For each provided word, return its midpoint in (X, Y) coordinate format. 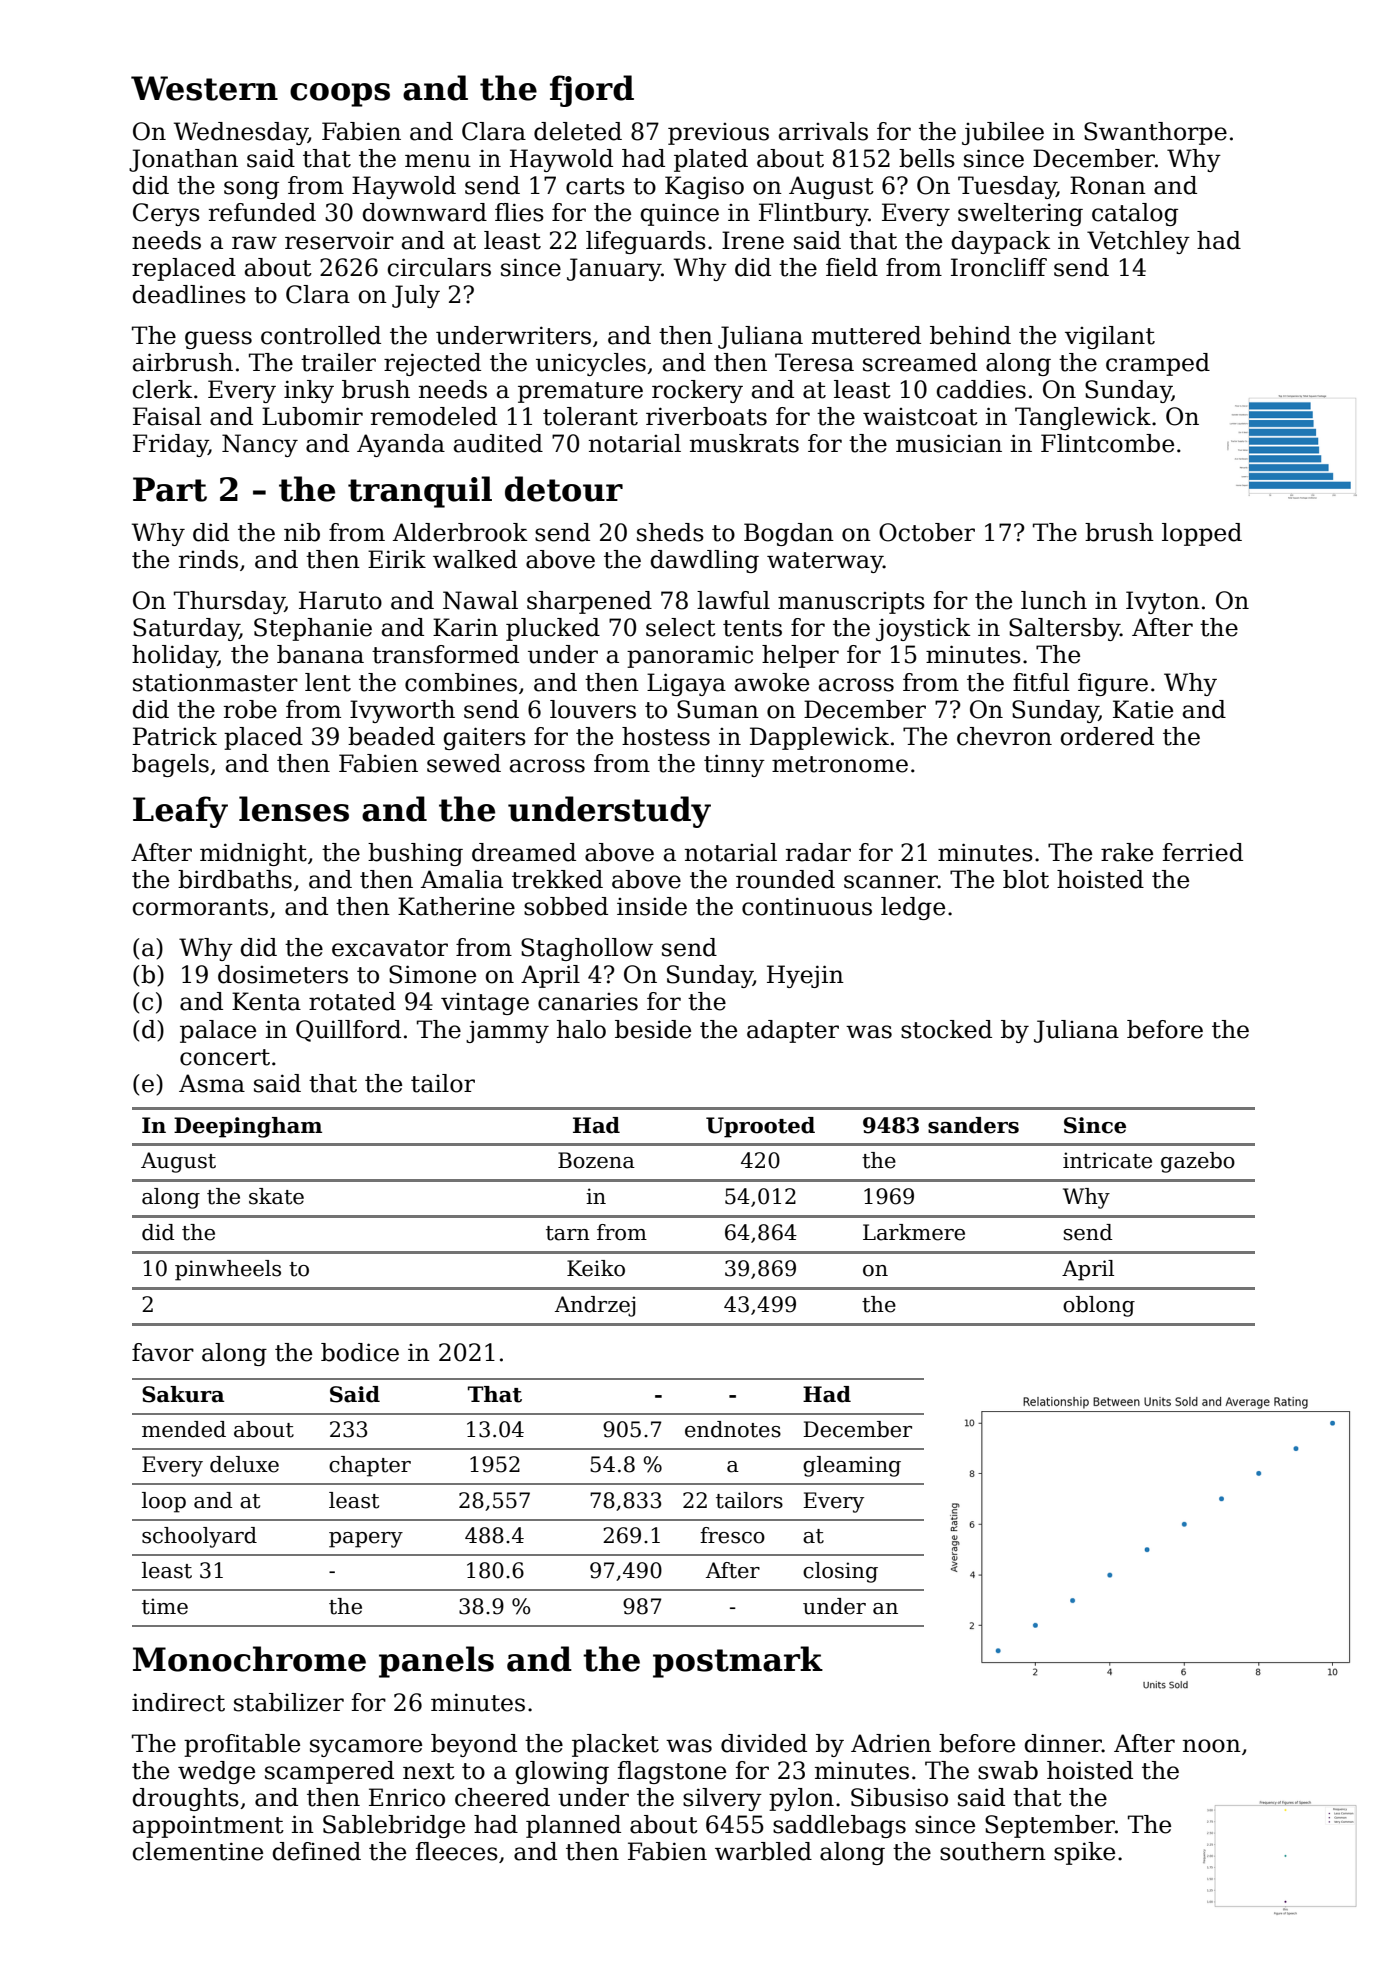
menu (438, 161)
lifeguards (646, 242)
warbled (763, 1851)
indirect (178, 1702)
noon (1212, 1746)
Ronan (1108, 185)
